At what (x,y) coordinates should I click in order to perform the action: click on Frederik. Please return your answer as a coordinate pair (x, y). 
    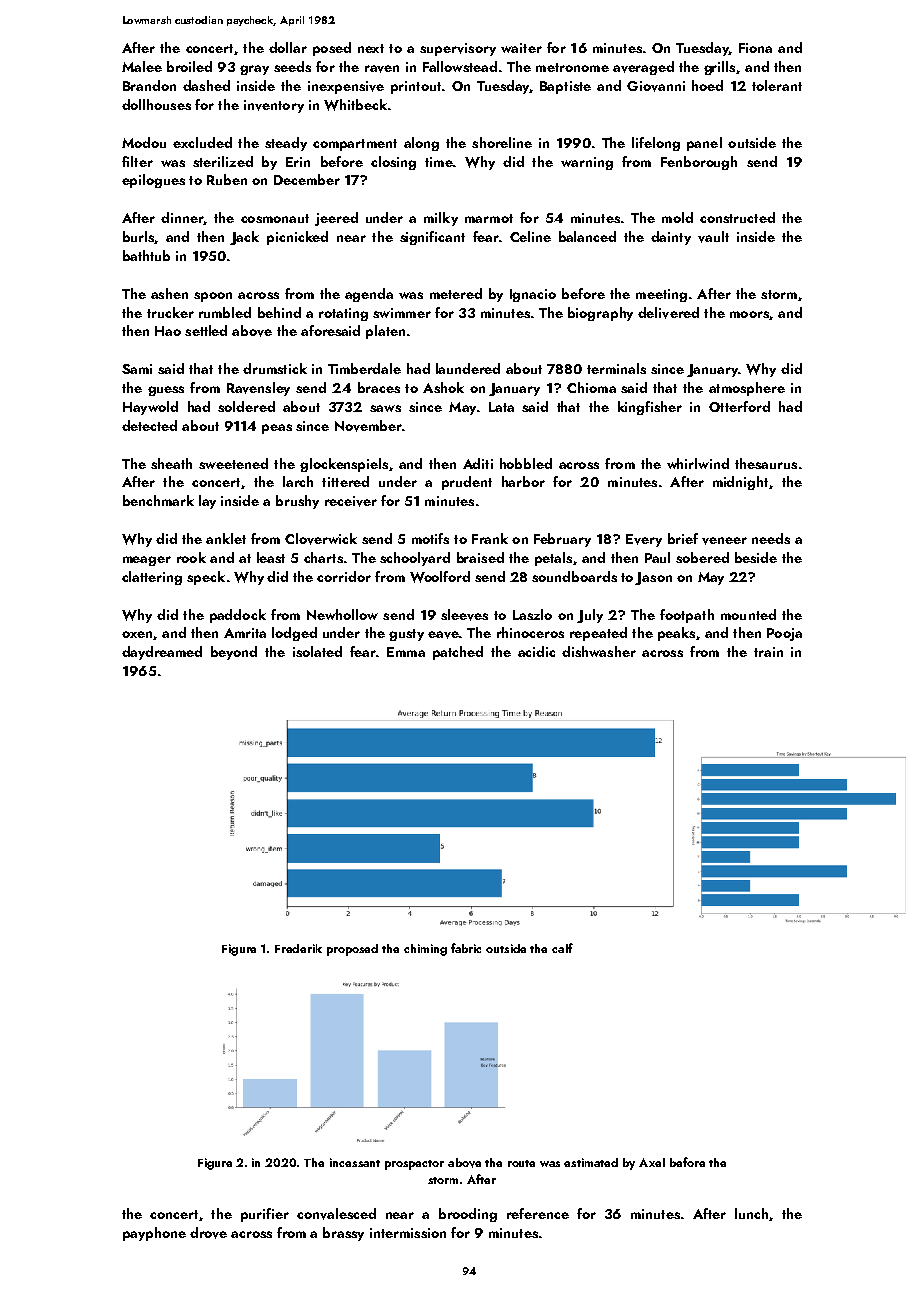
    Looking at the image, I should click on (298, 948).
